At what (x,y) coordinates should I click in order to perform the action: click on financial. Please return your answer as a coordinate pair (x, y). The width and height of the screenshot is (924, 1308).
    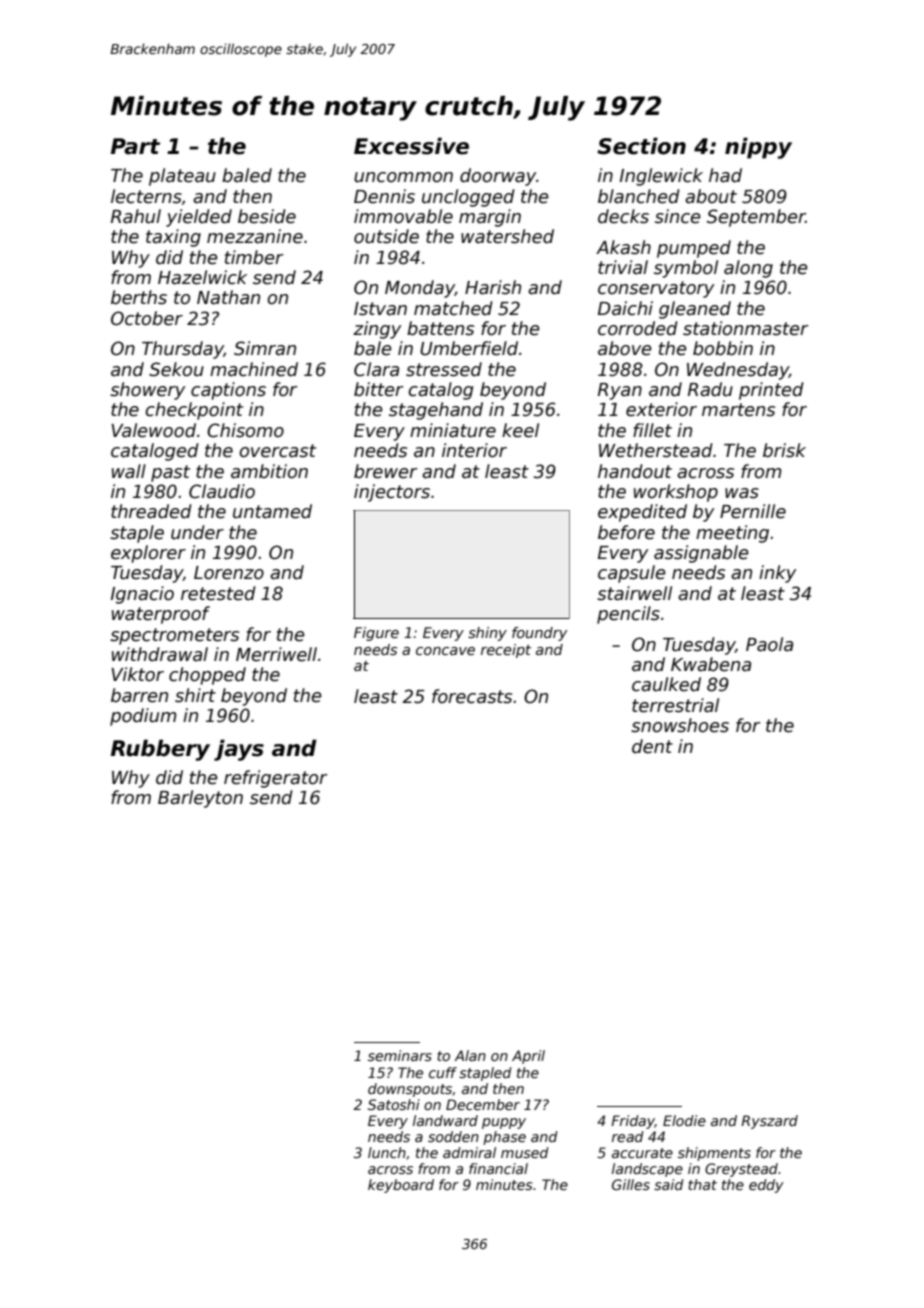
    Looking at the image, I should click on (498, 1168).
